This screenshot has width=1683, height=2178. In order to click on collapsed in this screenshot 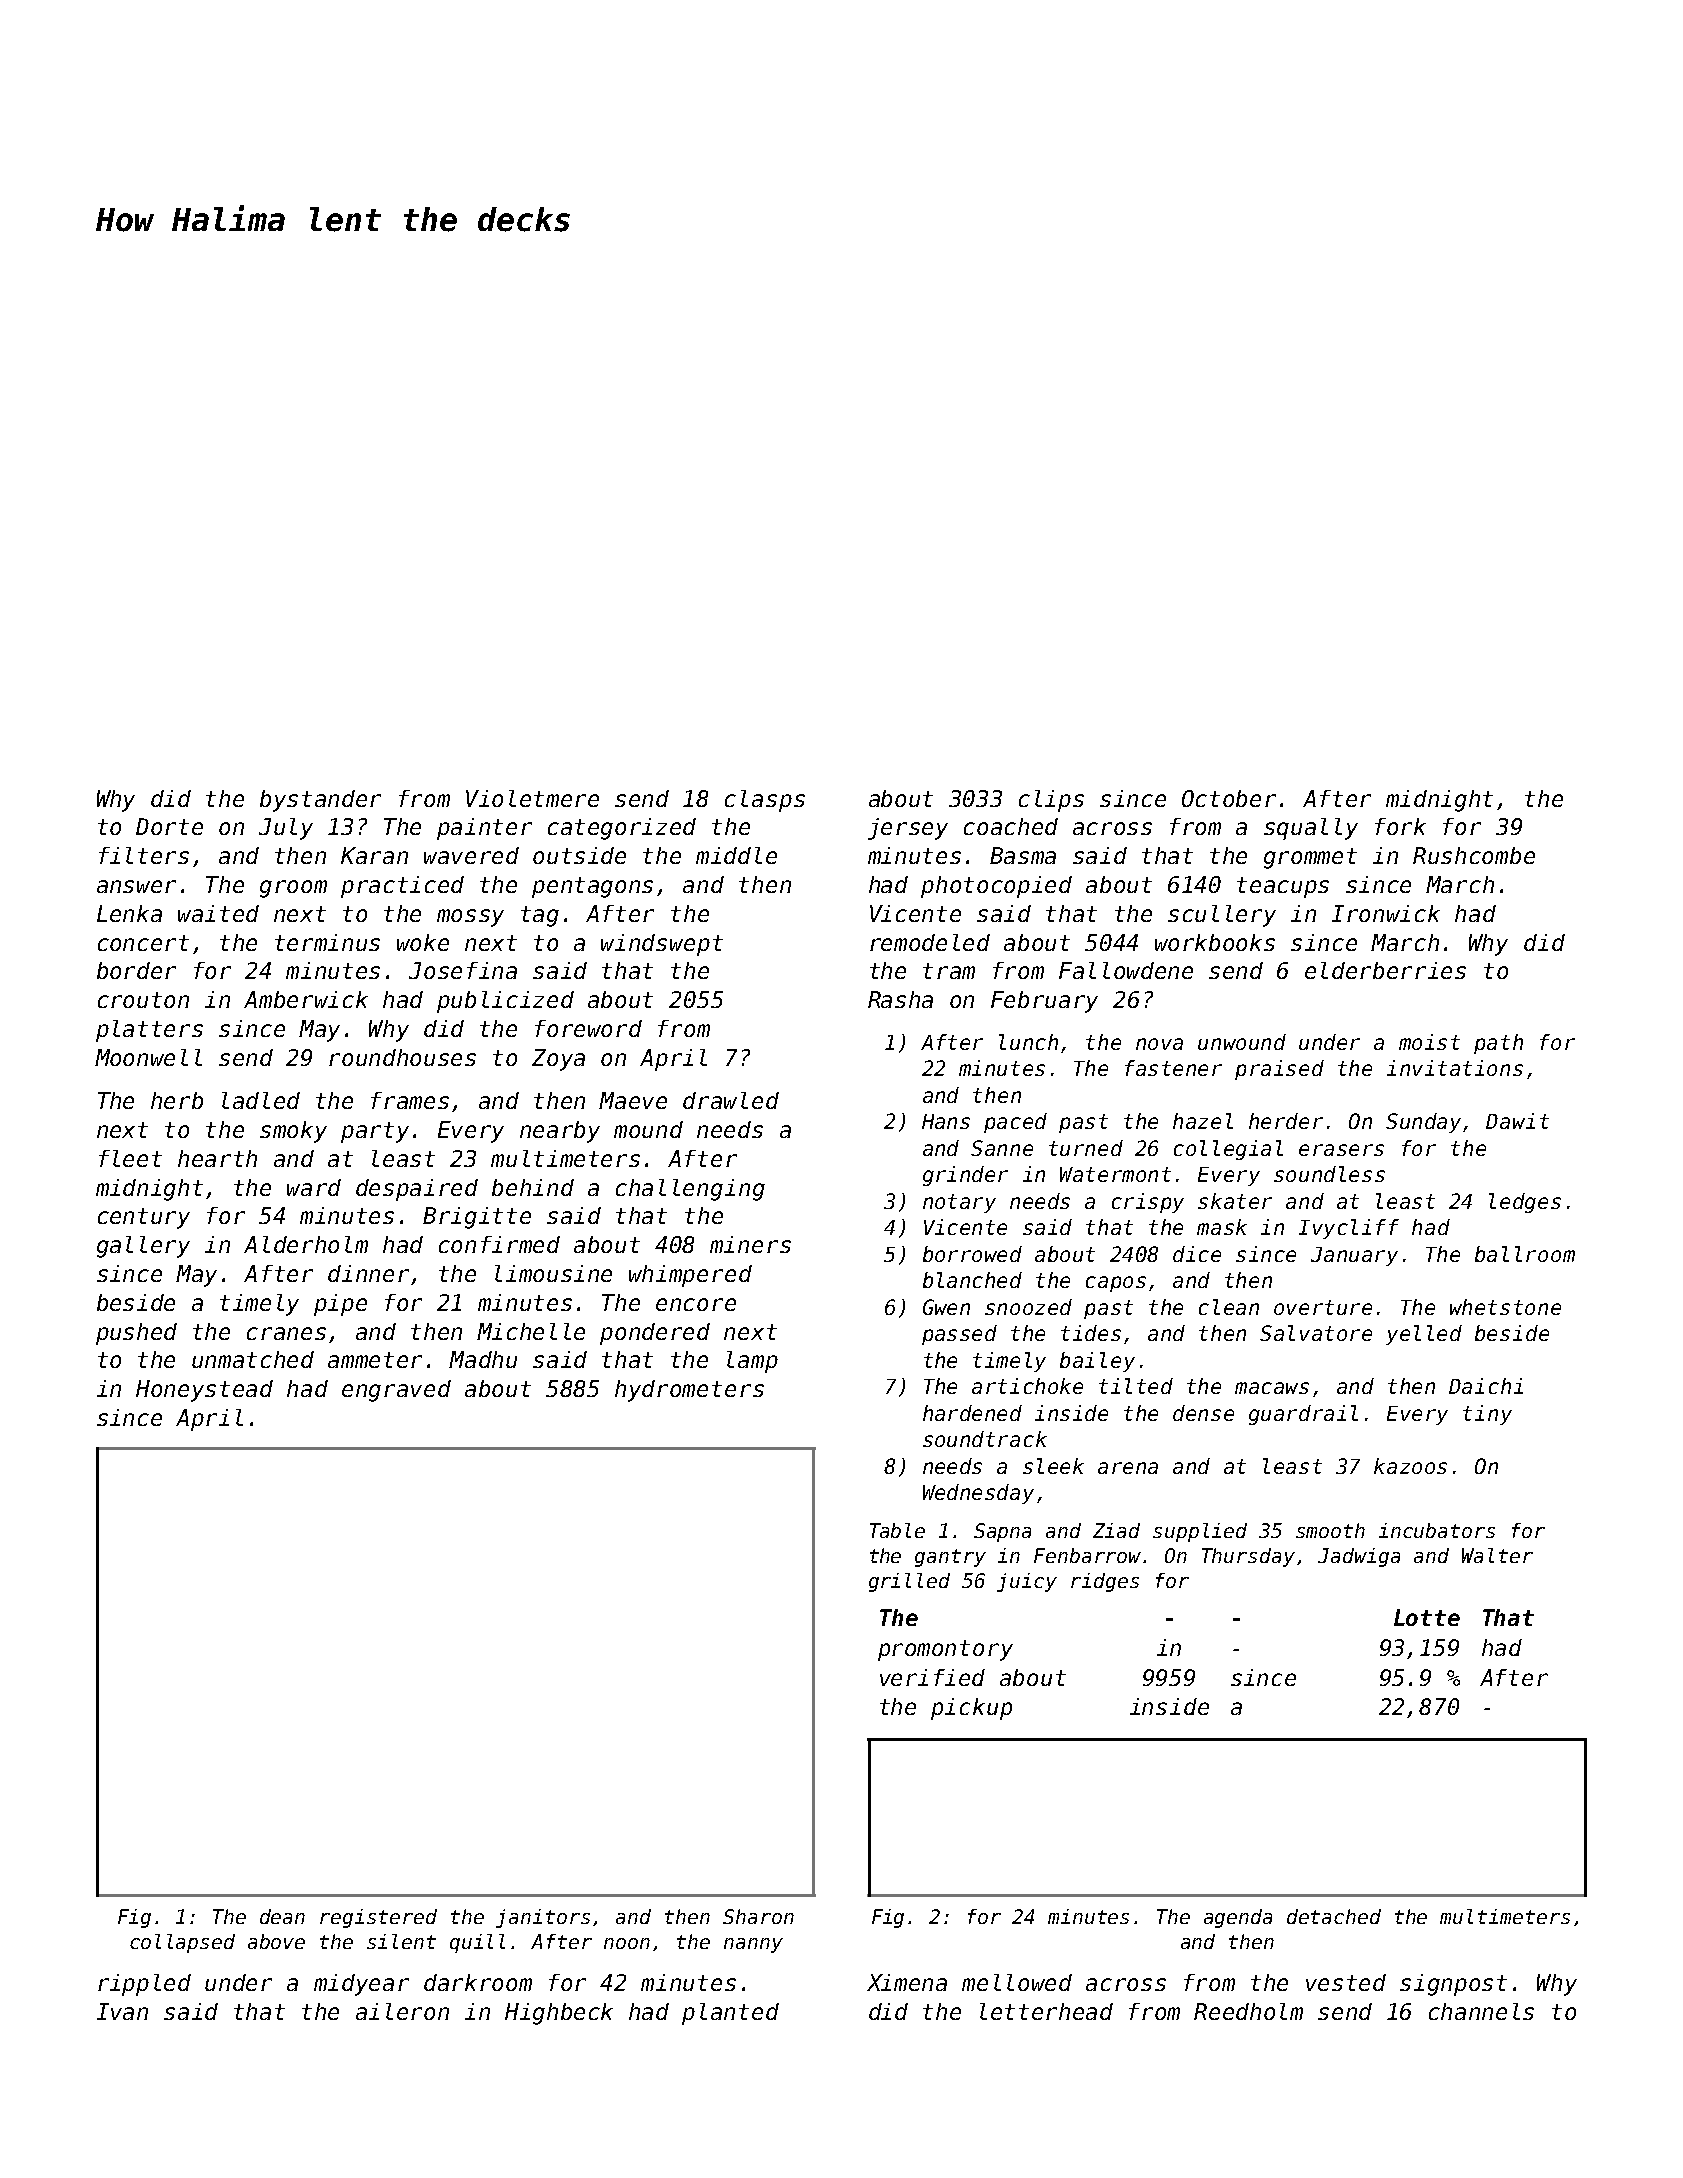, I will do `click(182, 1943)`.
